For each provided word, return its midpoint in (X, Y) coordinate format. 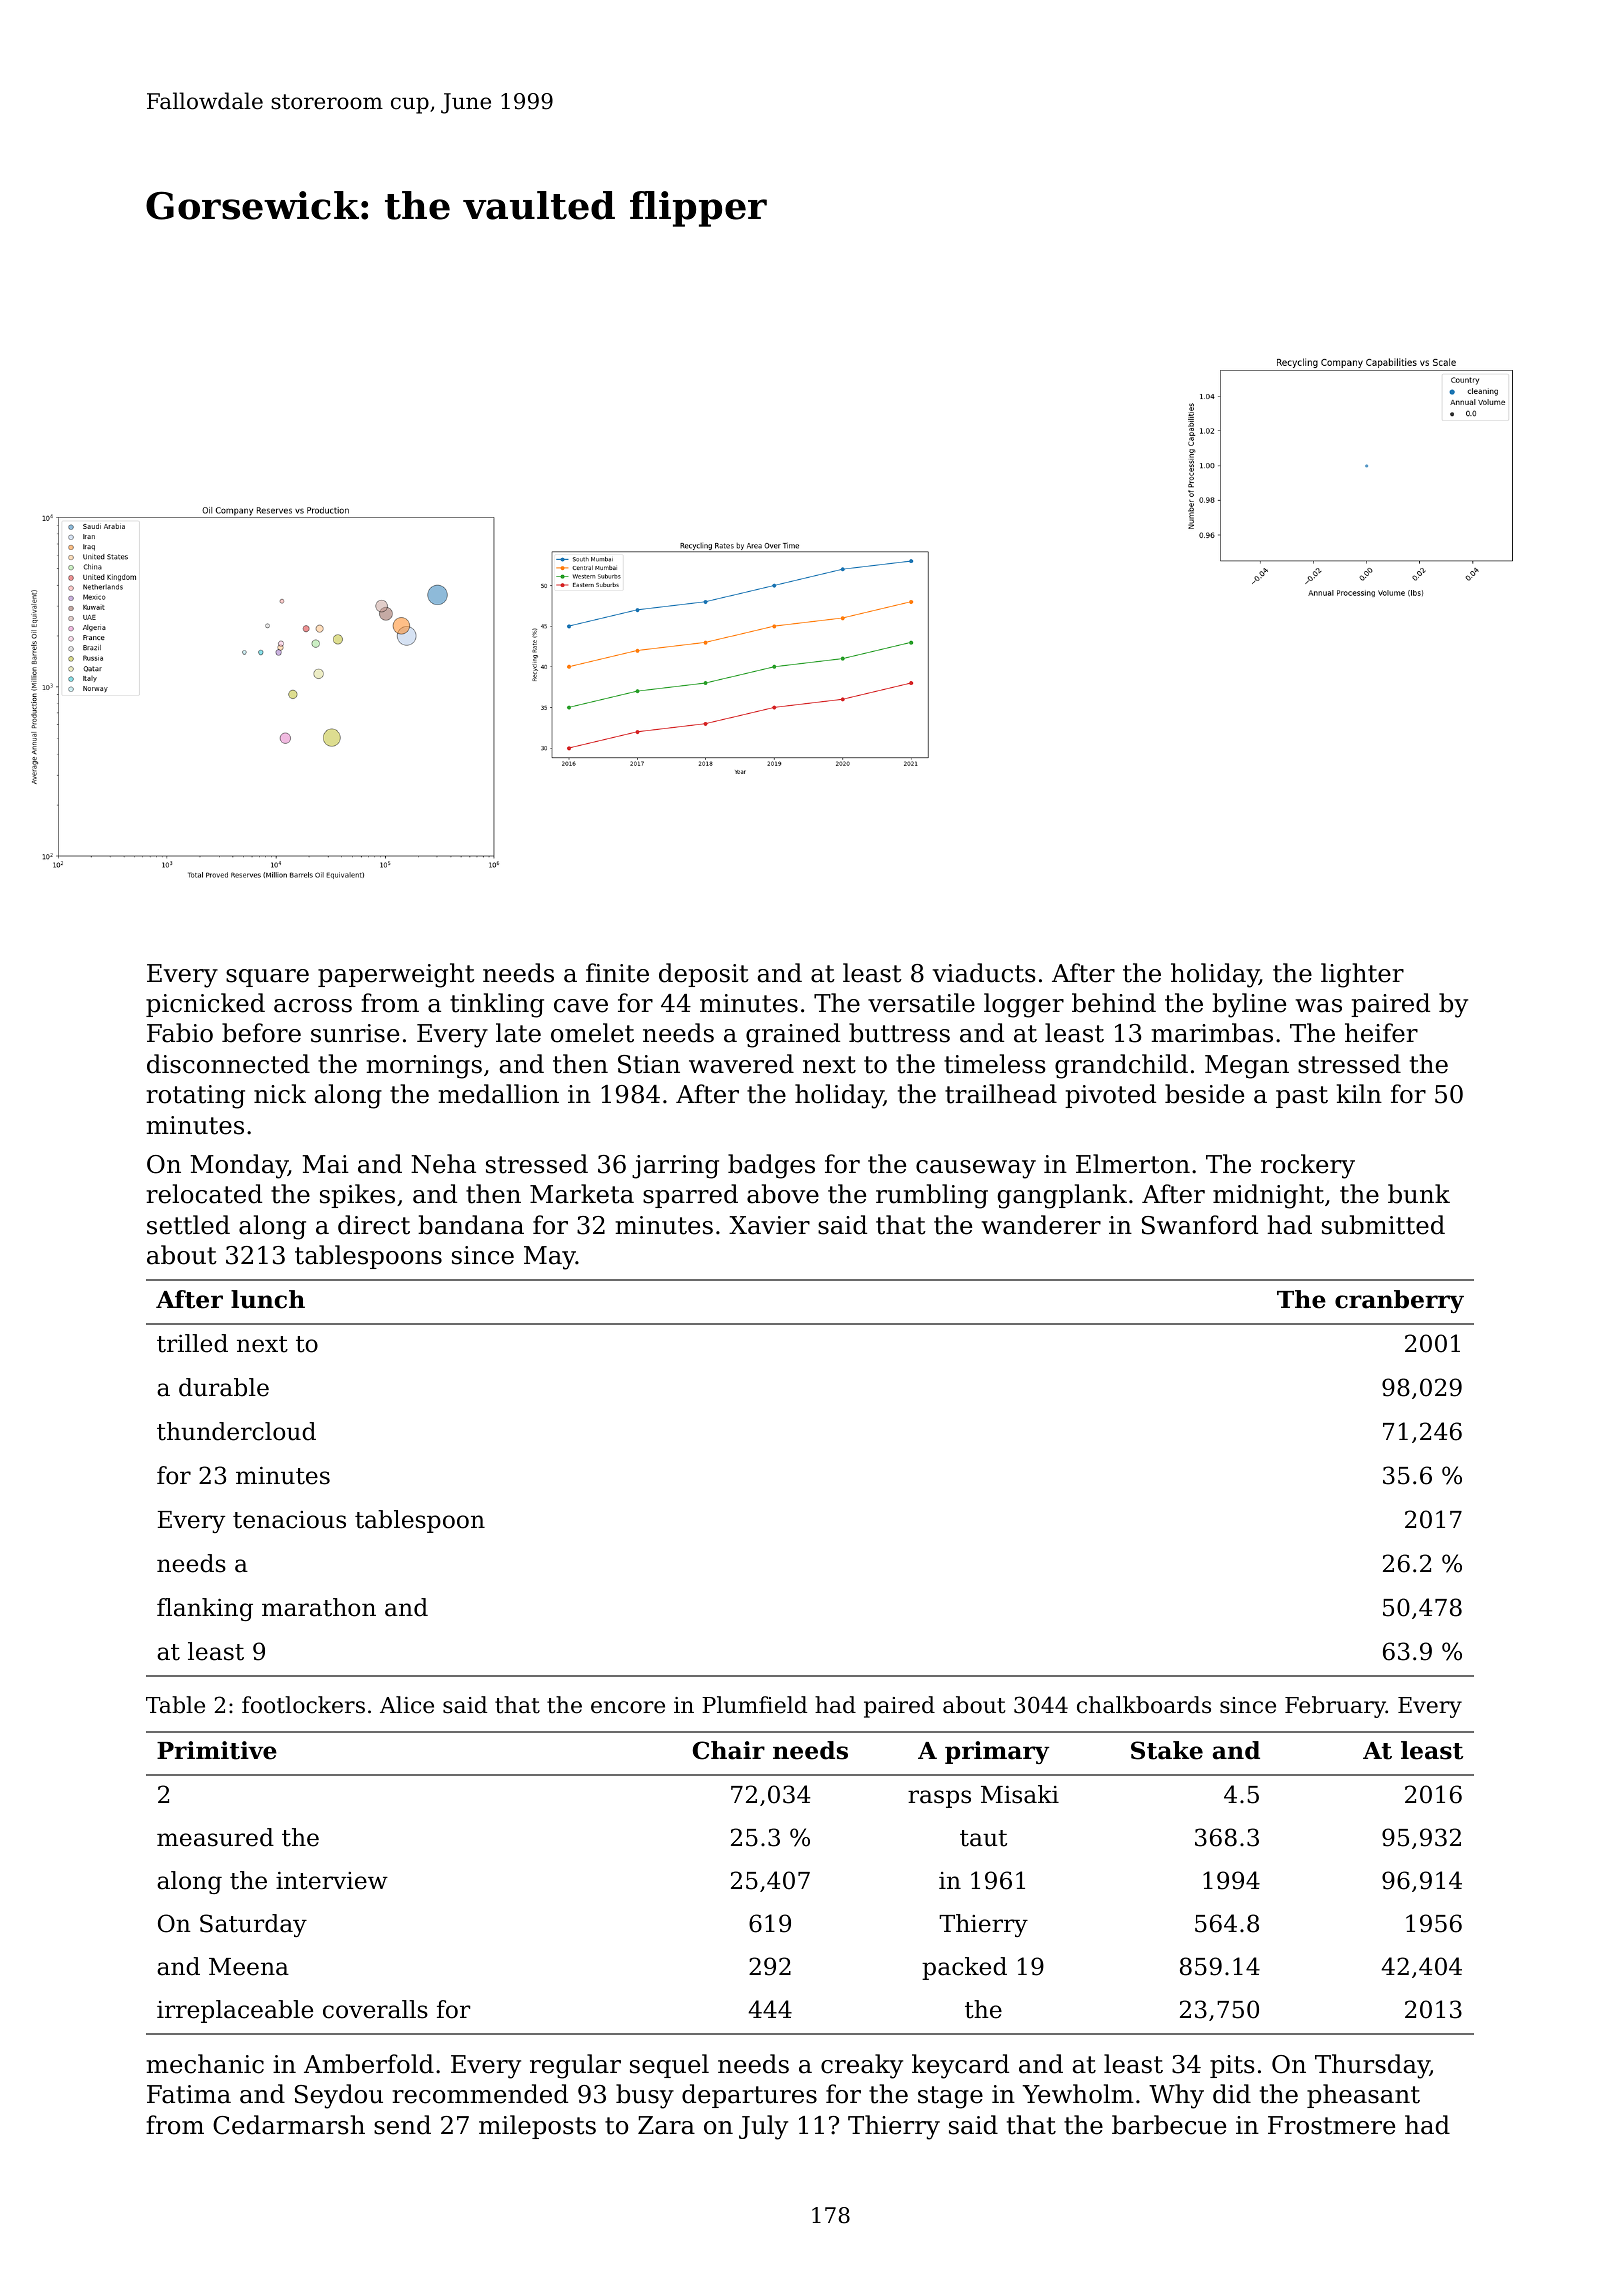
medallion (498, 1094)
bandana (471, 1225)
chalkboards (1144, 1705)
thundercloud (236, 1431)
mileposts (537, 2127)
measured (215, 1837)
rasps (939, 1799)
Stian (649, 1064)
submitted (1383, 1225)
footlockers (303, 1705)
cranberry (1399, 1301)
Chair (729, 1750)
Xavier (769, 1225)
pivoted (1110, 1096)
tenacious (289, 1520)
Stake (1167, 1750)
